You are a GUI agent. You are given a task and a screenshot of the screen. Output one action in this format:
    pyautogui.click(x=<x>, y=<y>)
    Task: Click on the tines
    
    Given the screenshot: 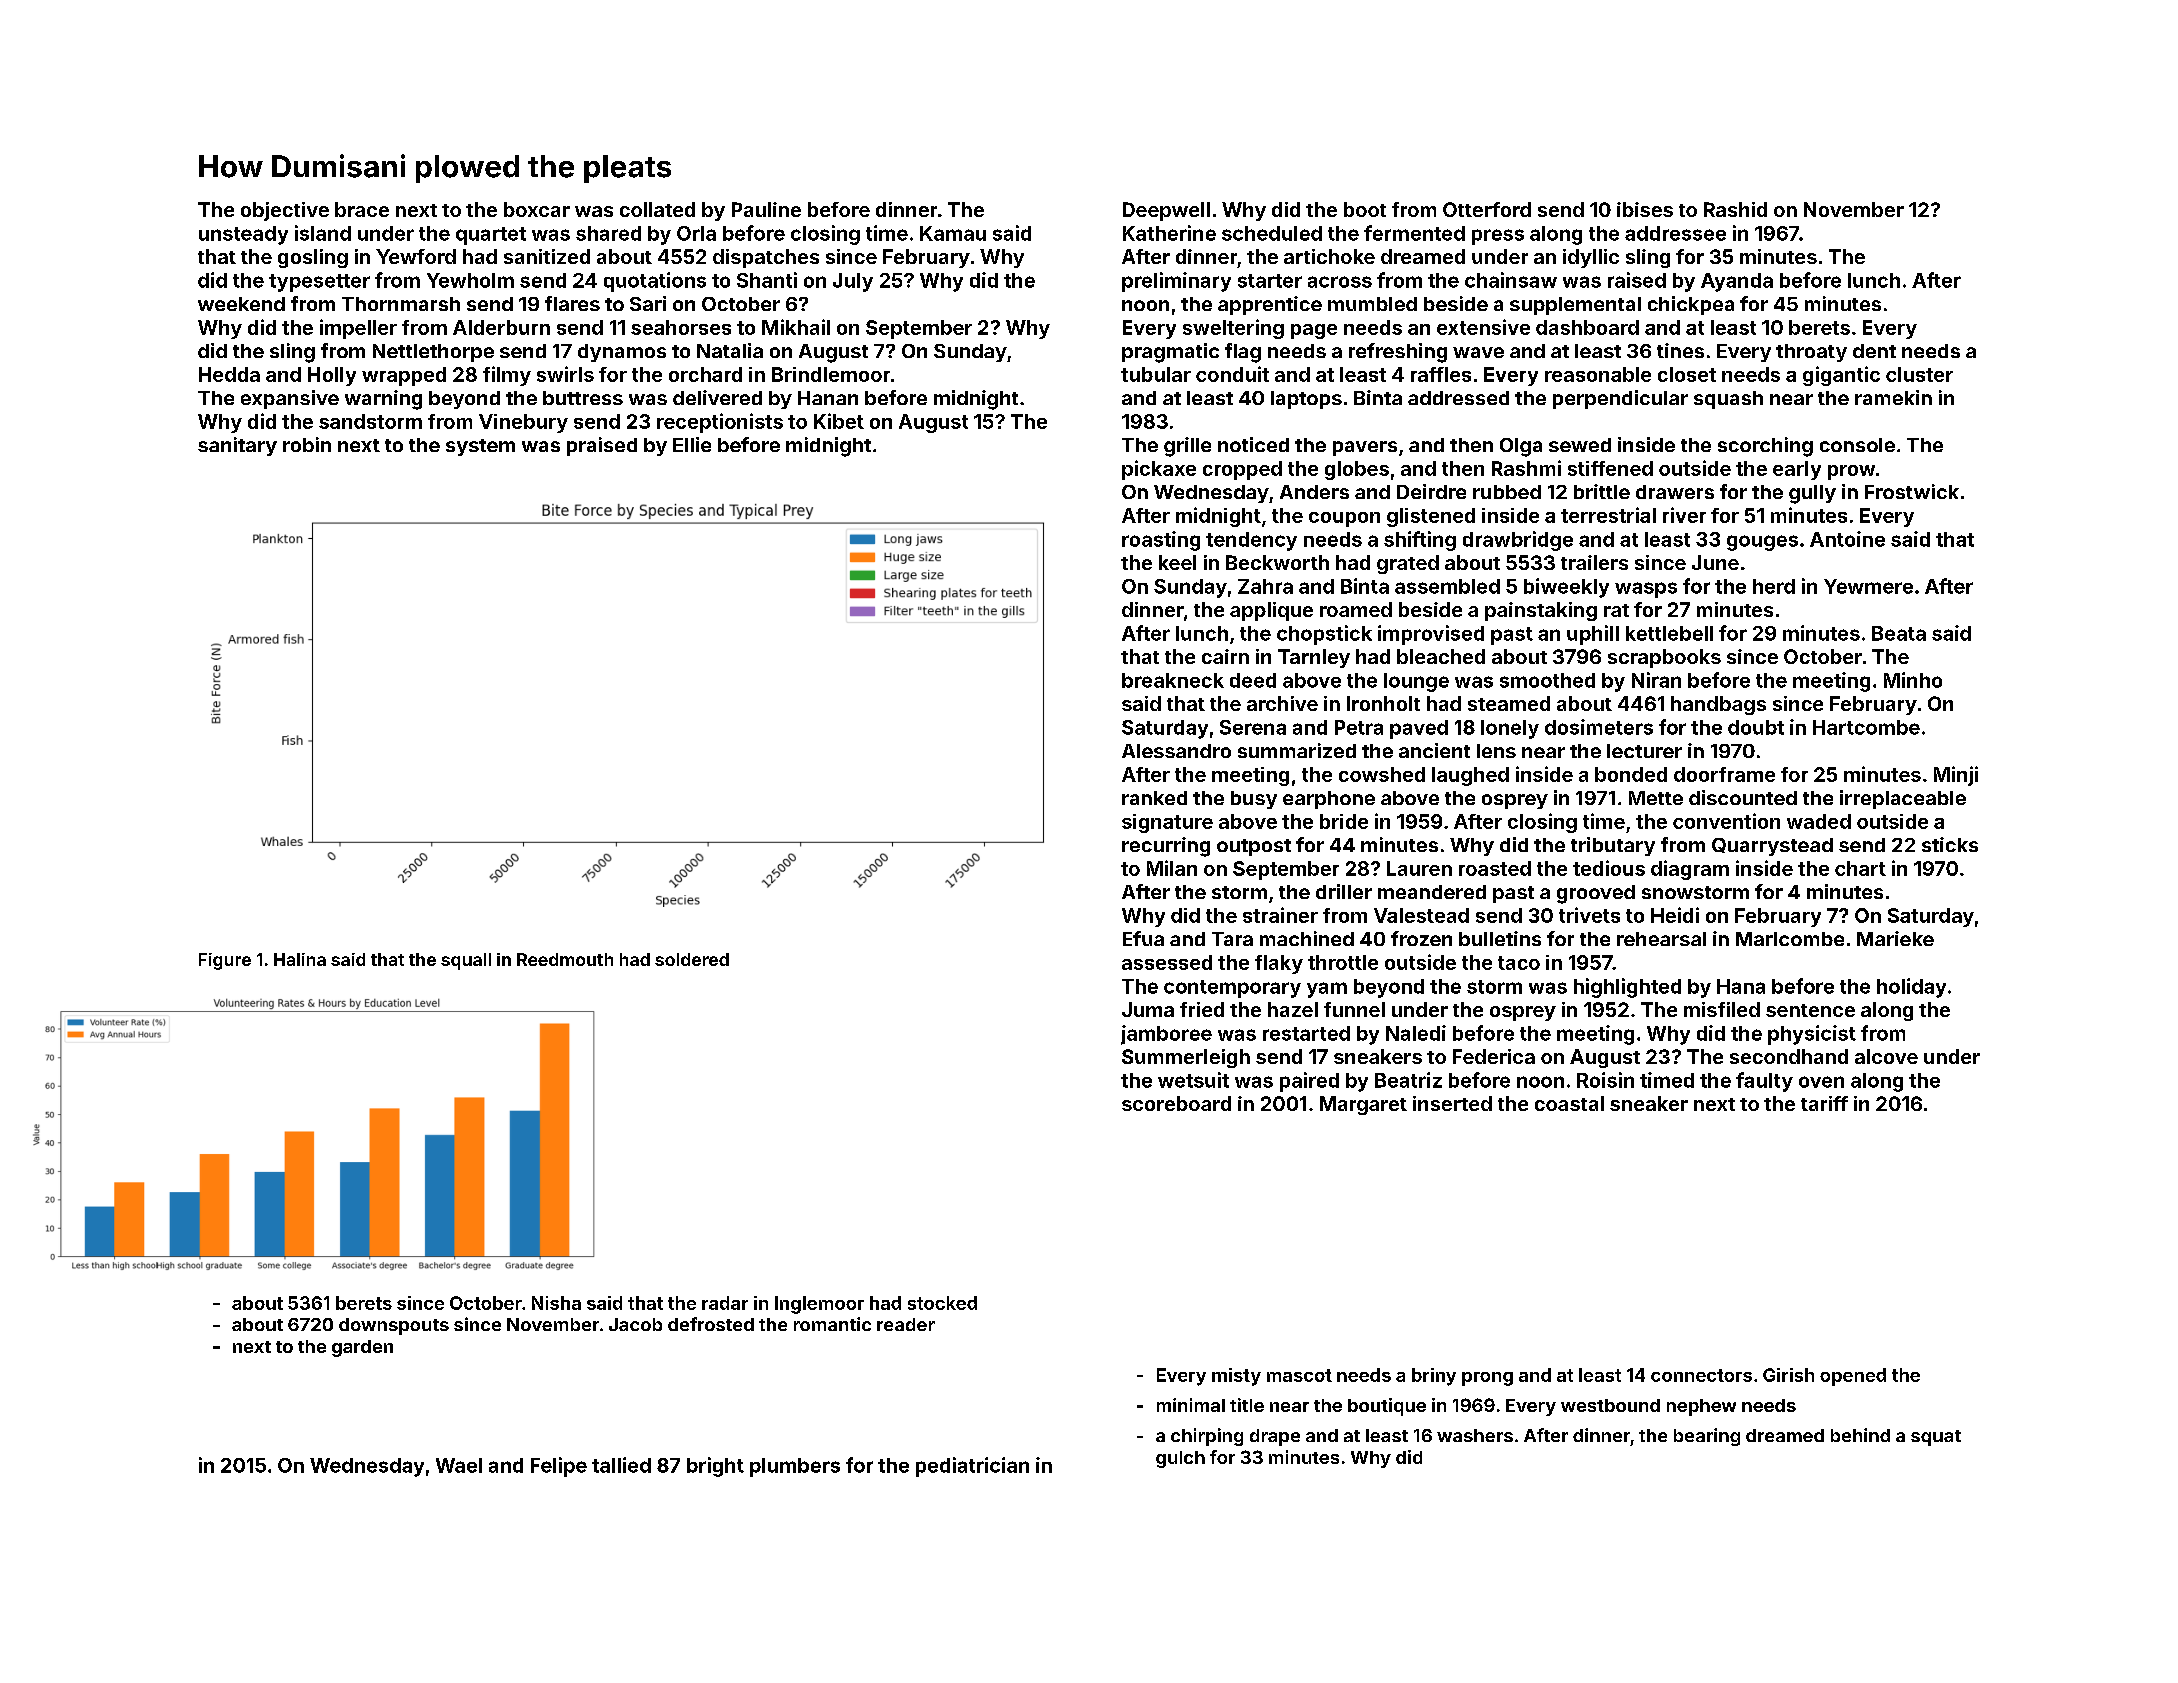 What is the action you would take?
    pyautogui.click(x=1680, y=350)
